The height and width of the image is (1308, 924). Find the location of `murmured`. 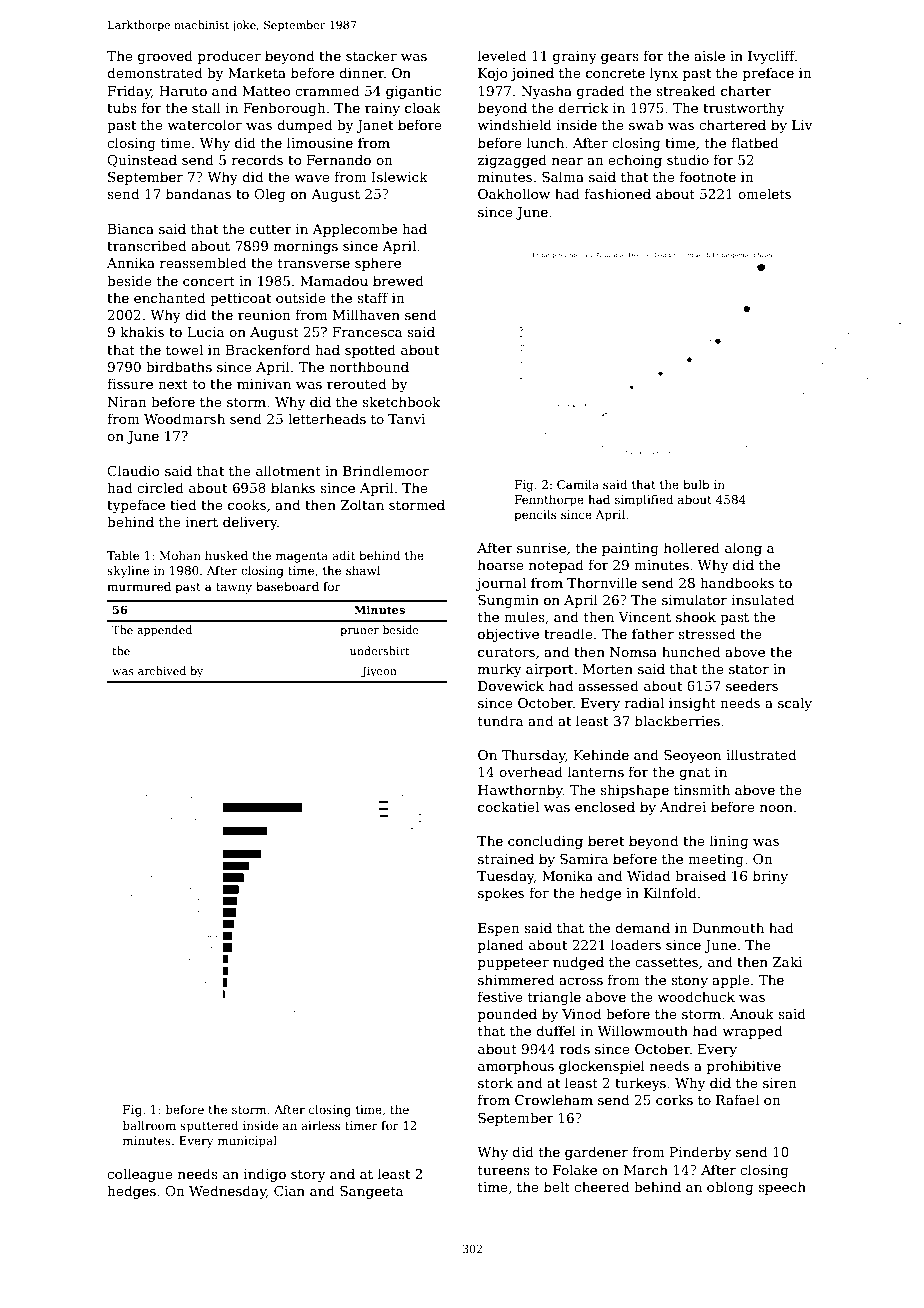

murmured is located at coordinates (139, 586).
